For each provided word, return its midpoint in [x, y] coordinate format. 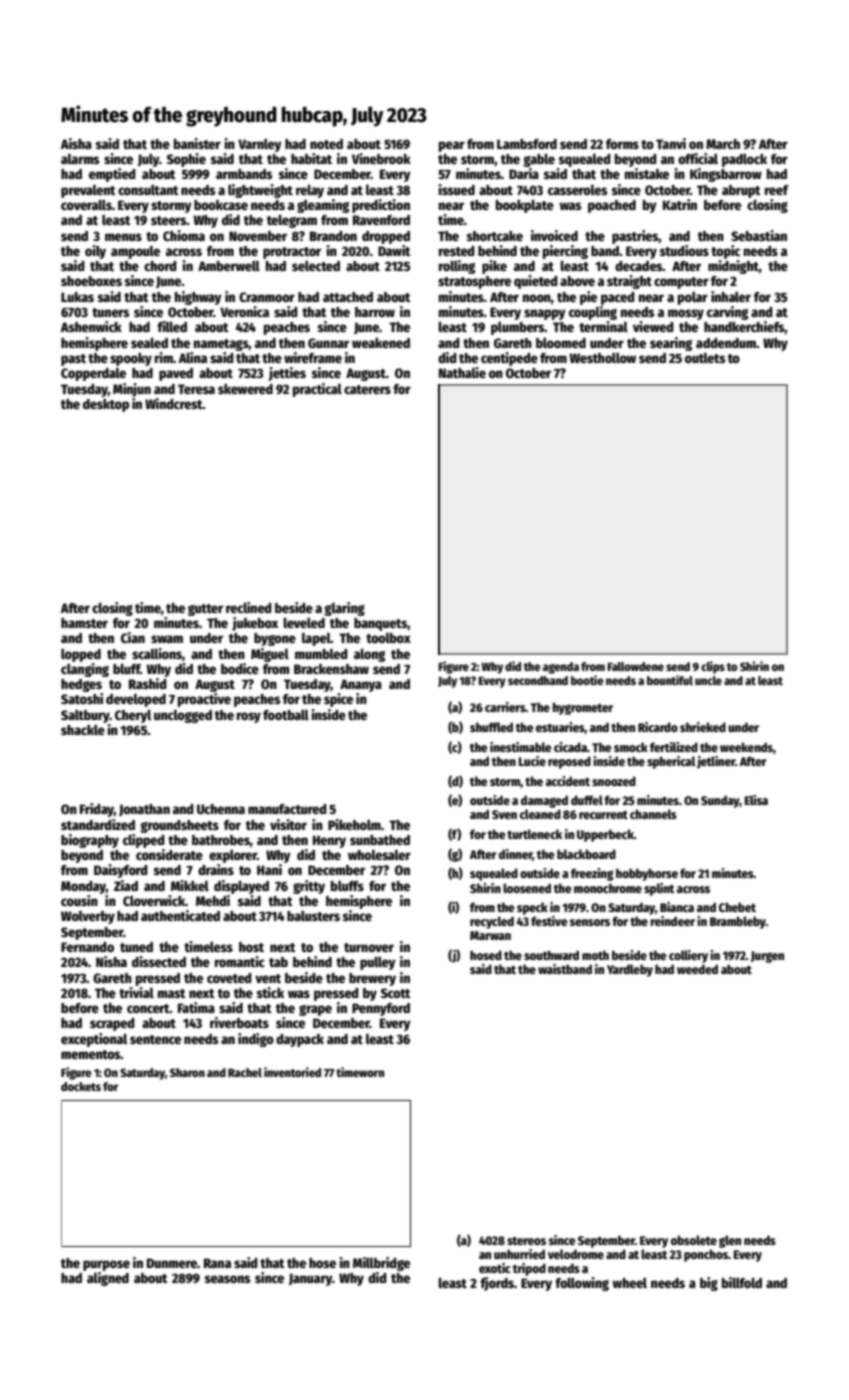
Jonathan [144, 810]
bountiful [670, 680]
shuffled [491, 727]
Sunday [720, 801]
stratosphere [474, 282]
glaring [344, 609]
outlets [705, 358]
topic [725, 252]
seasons [227, 1279]
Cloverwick [154, 900]
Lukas [77, 297]
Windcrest [174, 403]
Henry [329, 841]
